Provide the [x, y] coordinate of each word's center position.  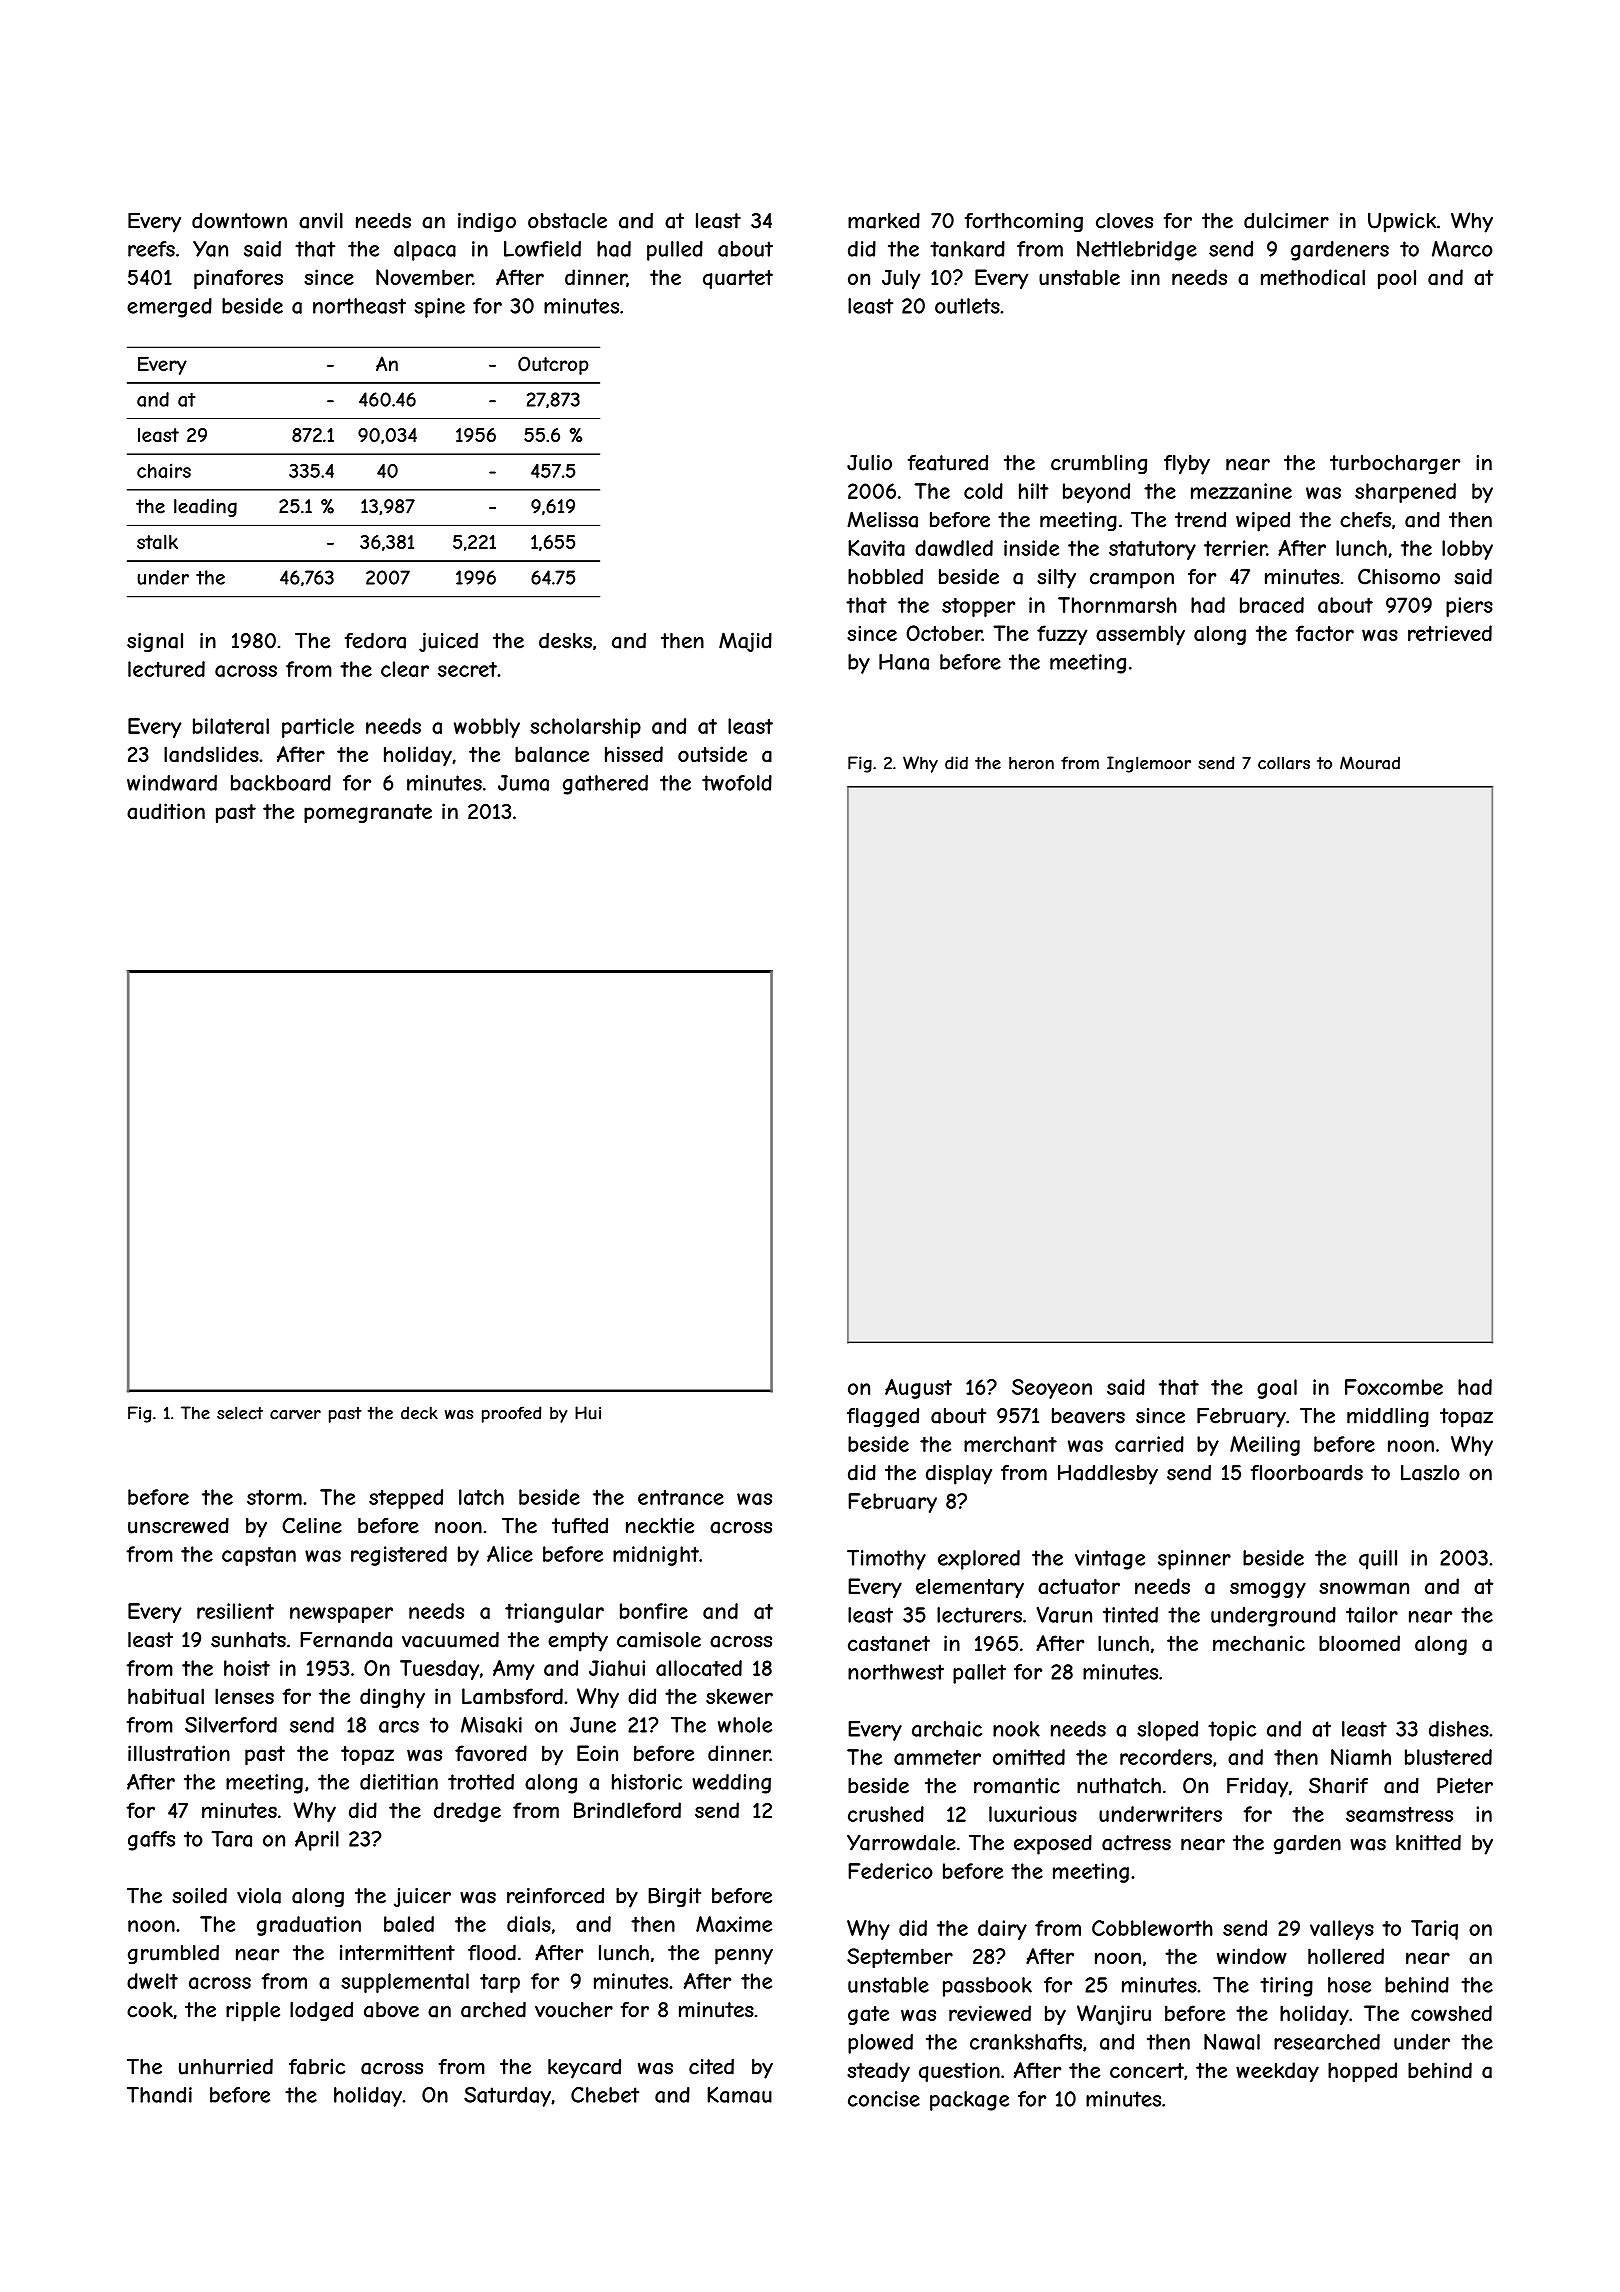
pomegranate [368, 813]
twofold [737, 783]
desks [565, 641]
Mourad [1370, 763]
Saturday [507, 2097]
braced [1272, 605]
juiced [448, 642]
